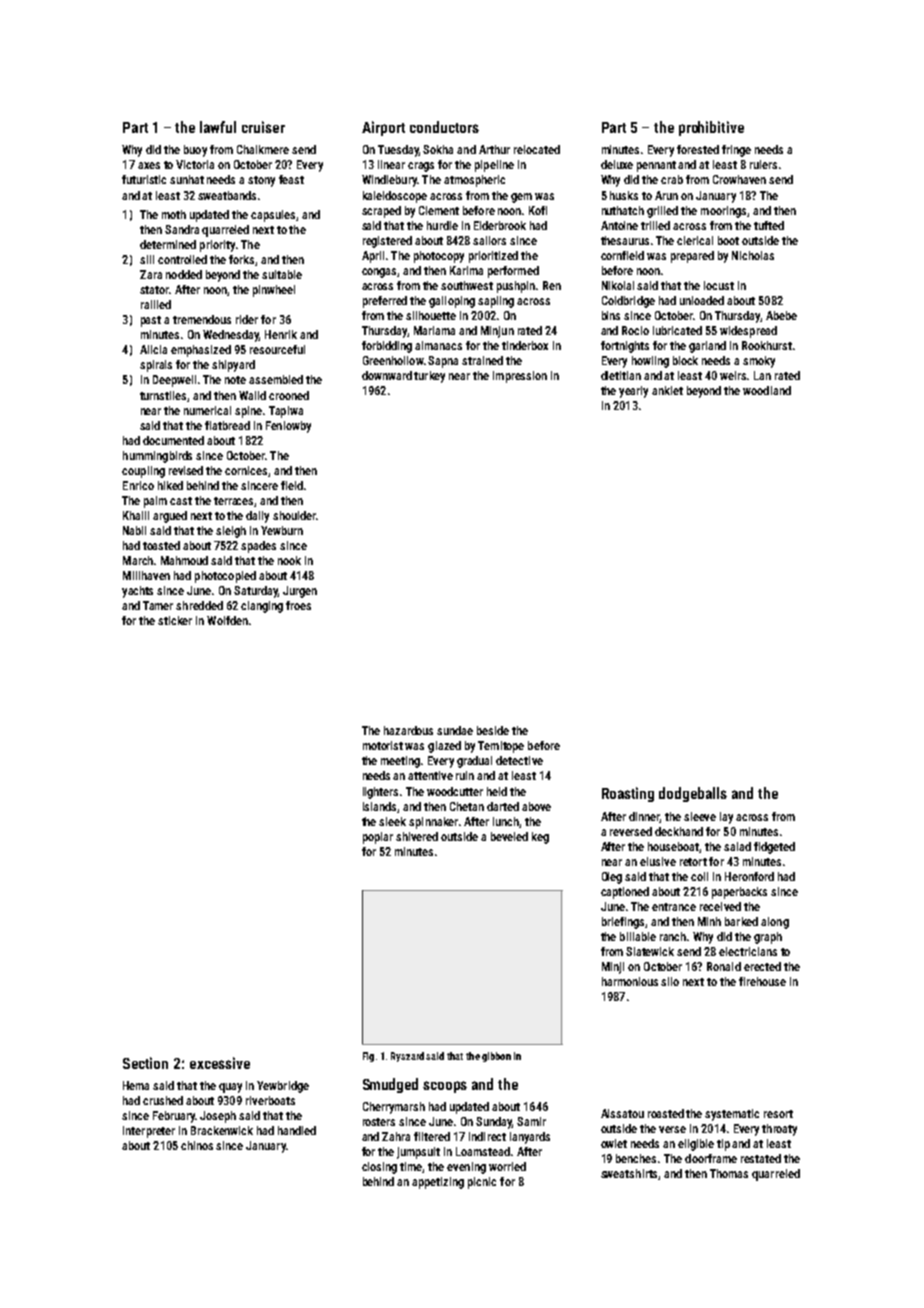 This screenshot has height=1308, width=924. I want to click on prohibitive, so click(711, 128).
